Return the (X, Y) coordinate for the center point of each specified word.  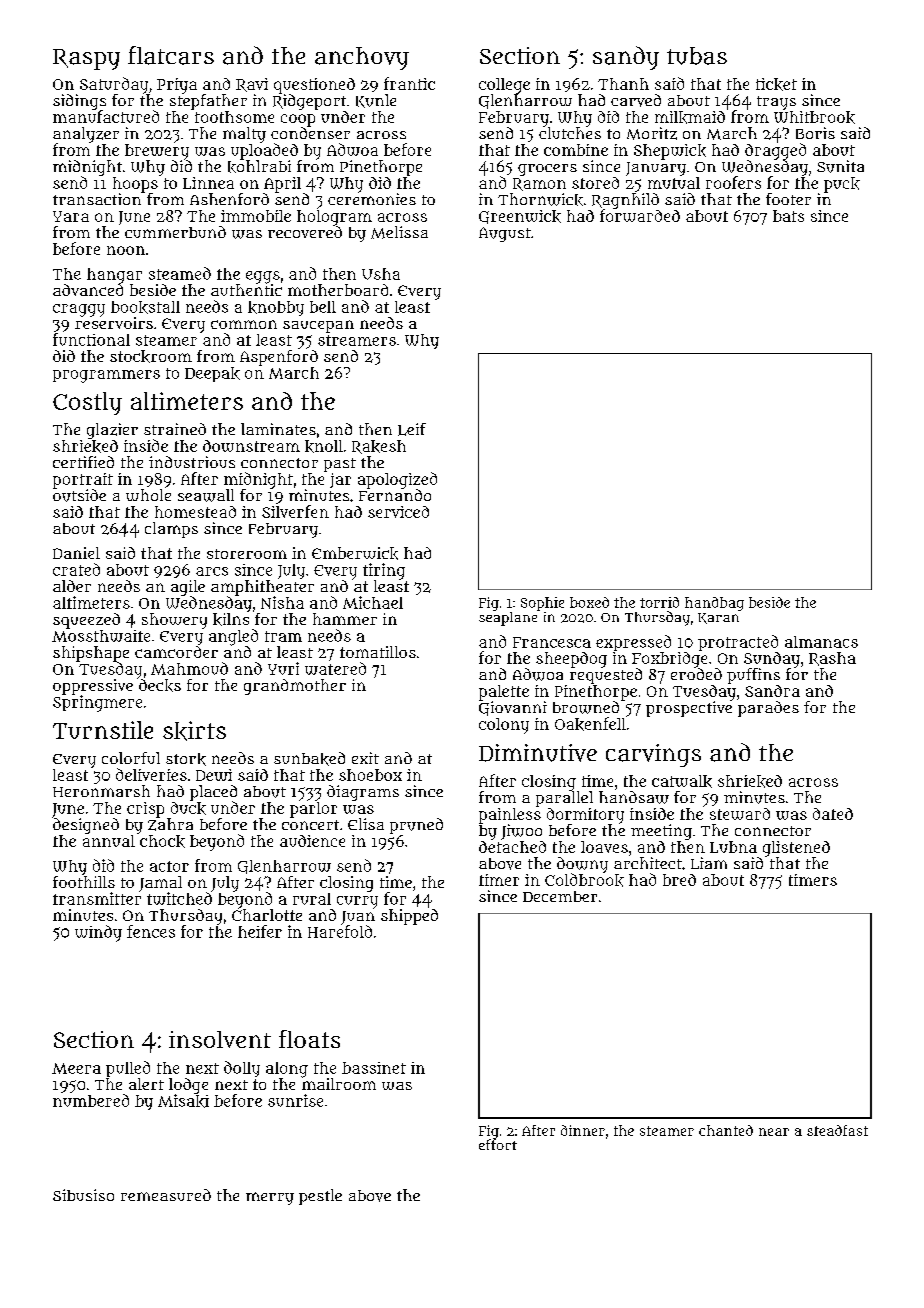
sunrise (295, 1100)
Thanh (623, 84)
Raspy (86, 59)
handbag (714, 604)
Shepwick (670, 152)
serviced (398, 512)
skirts (194, 731)
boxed (589, 602)
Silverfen (295, 511)
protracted (738, 643)
